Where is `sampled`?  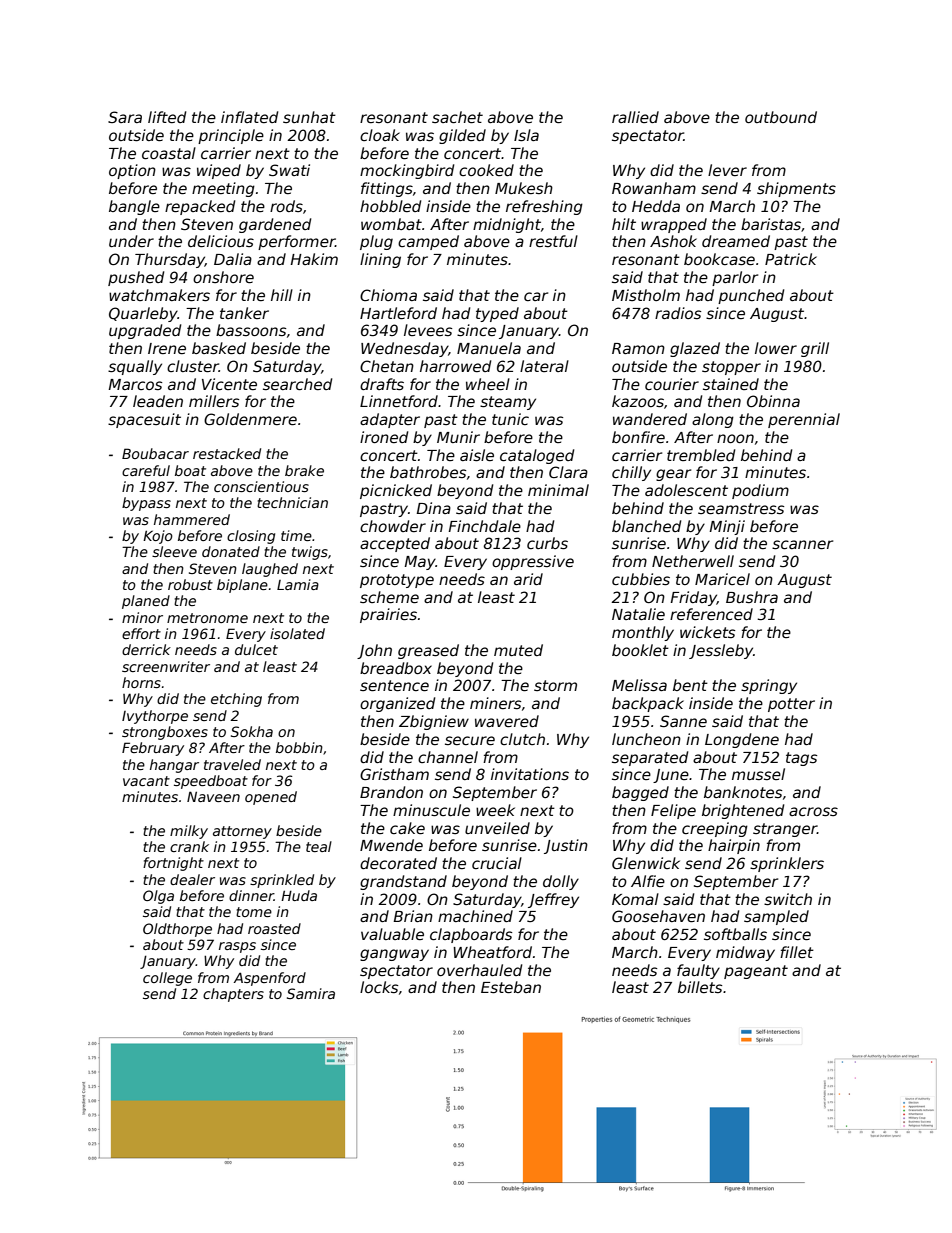 sampled is located at coordinates (776, 917).
